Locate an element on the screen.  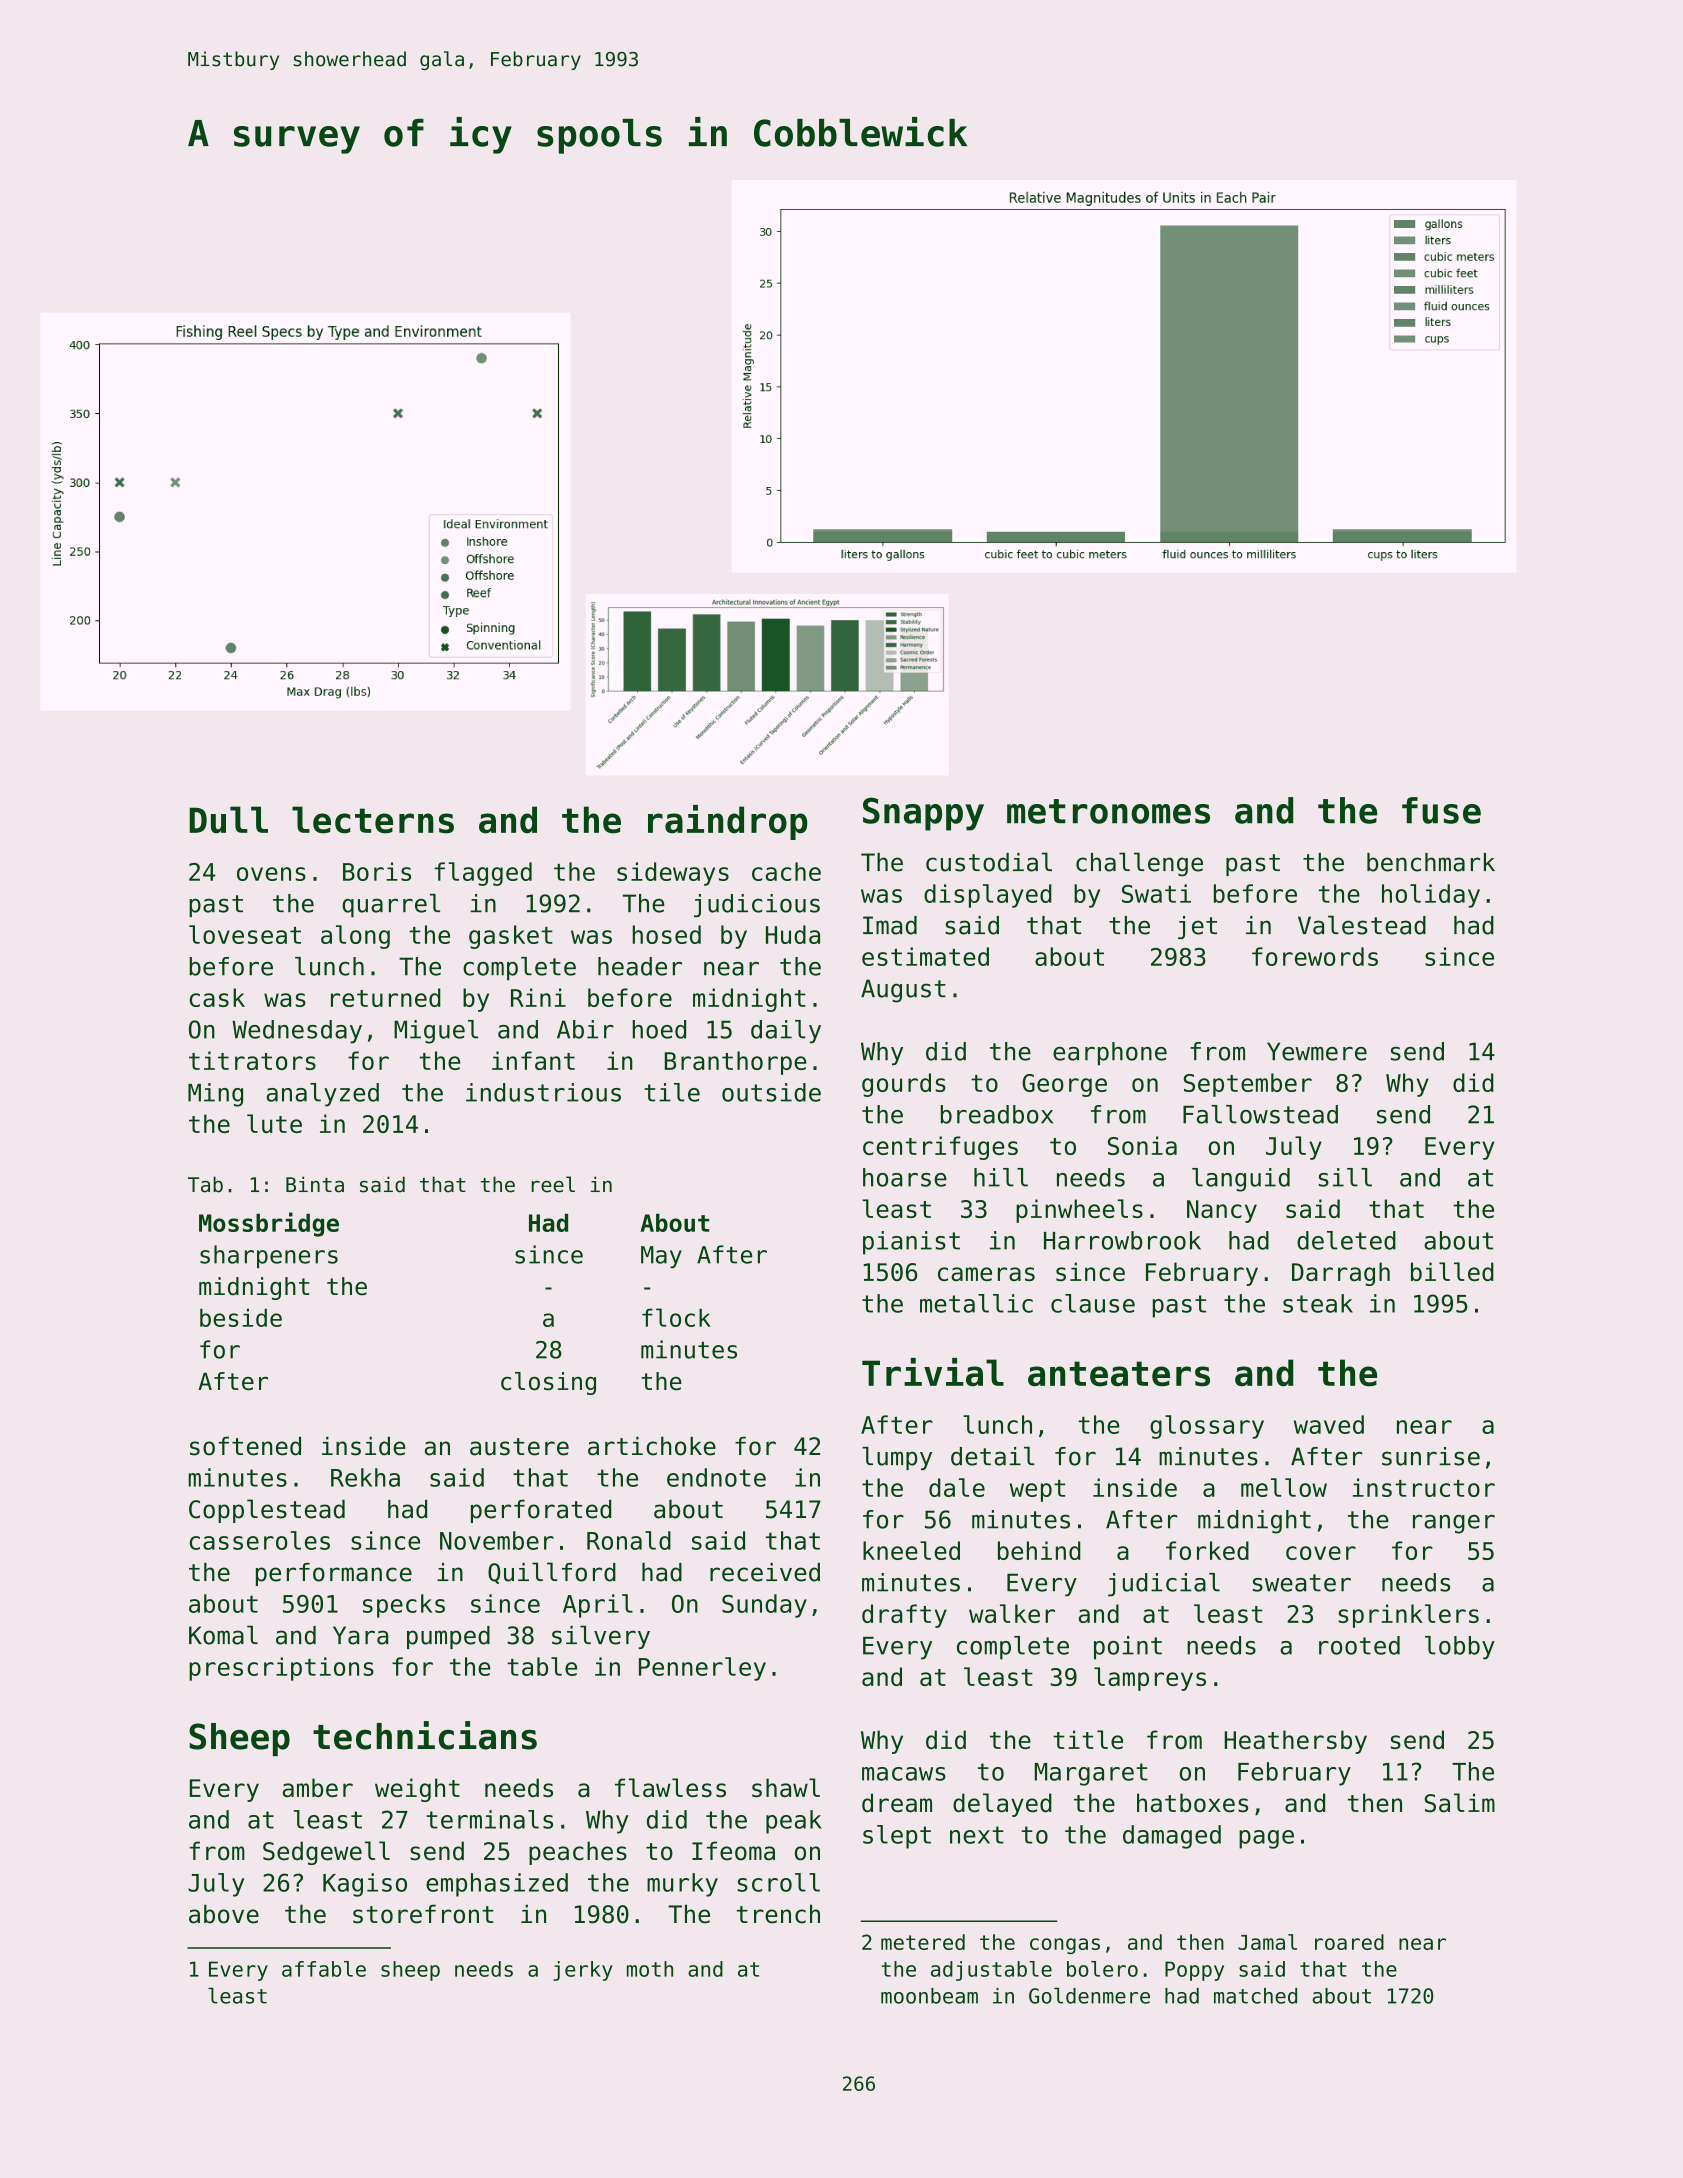
instructor is located at coordinates (1424, 1487).
